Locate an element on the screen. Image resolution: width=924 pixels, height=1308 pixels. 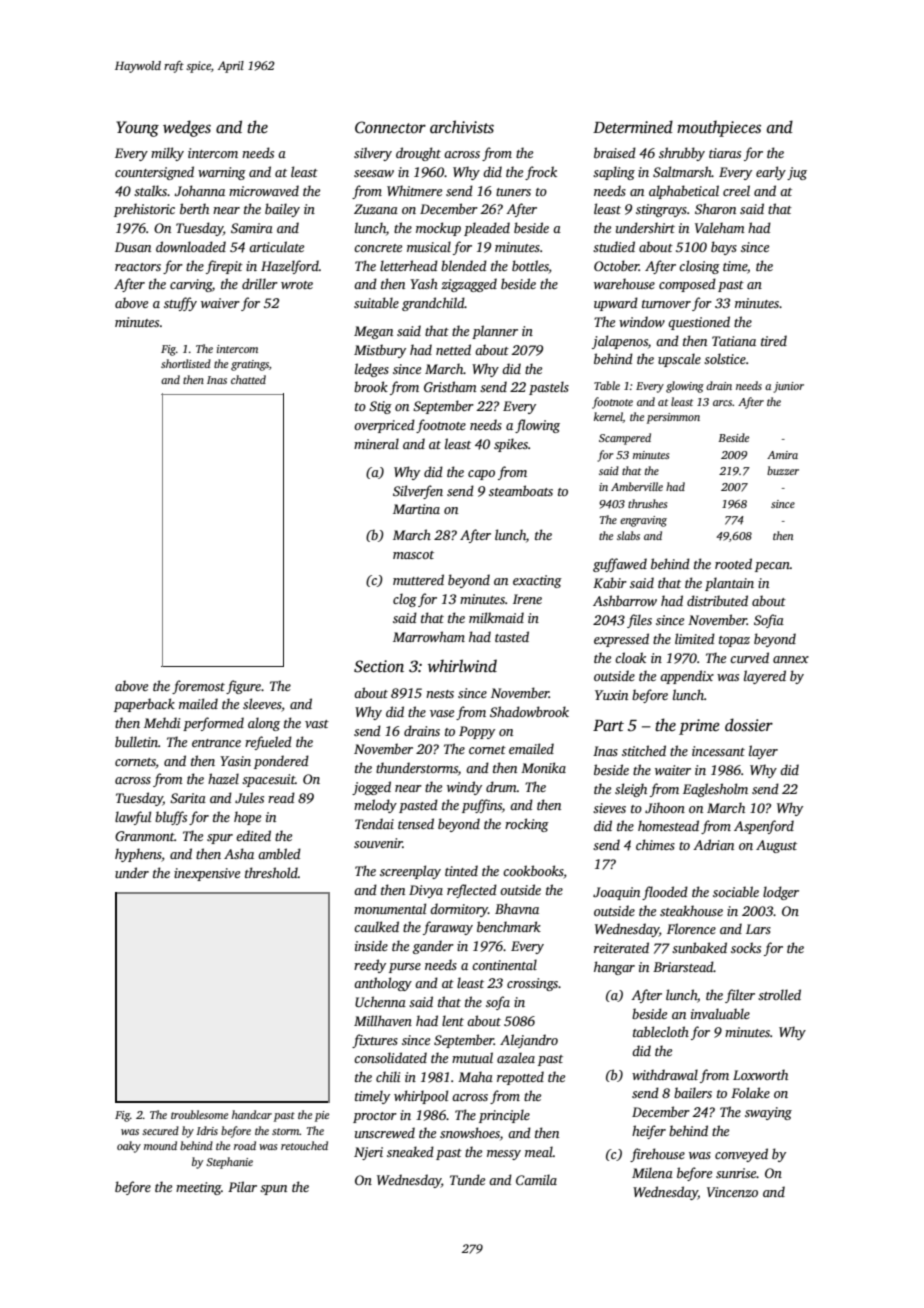
wedges is located at coordinates (187, 128).
